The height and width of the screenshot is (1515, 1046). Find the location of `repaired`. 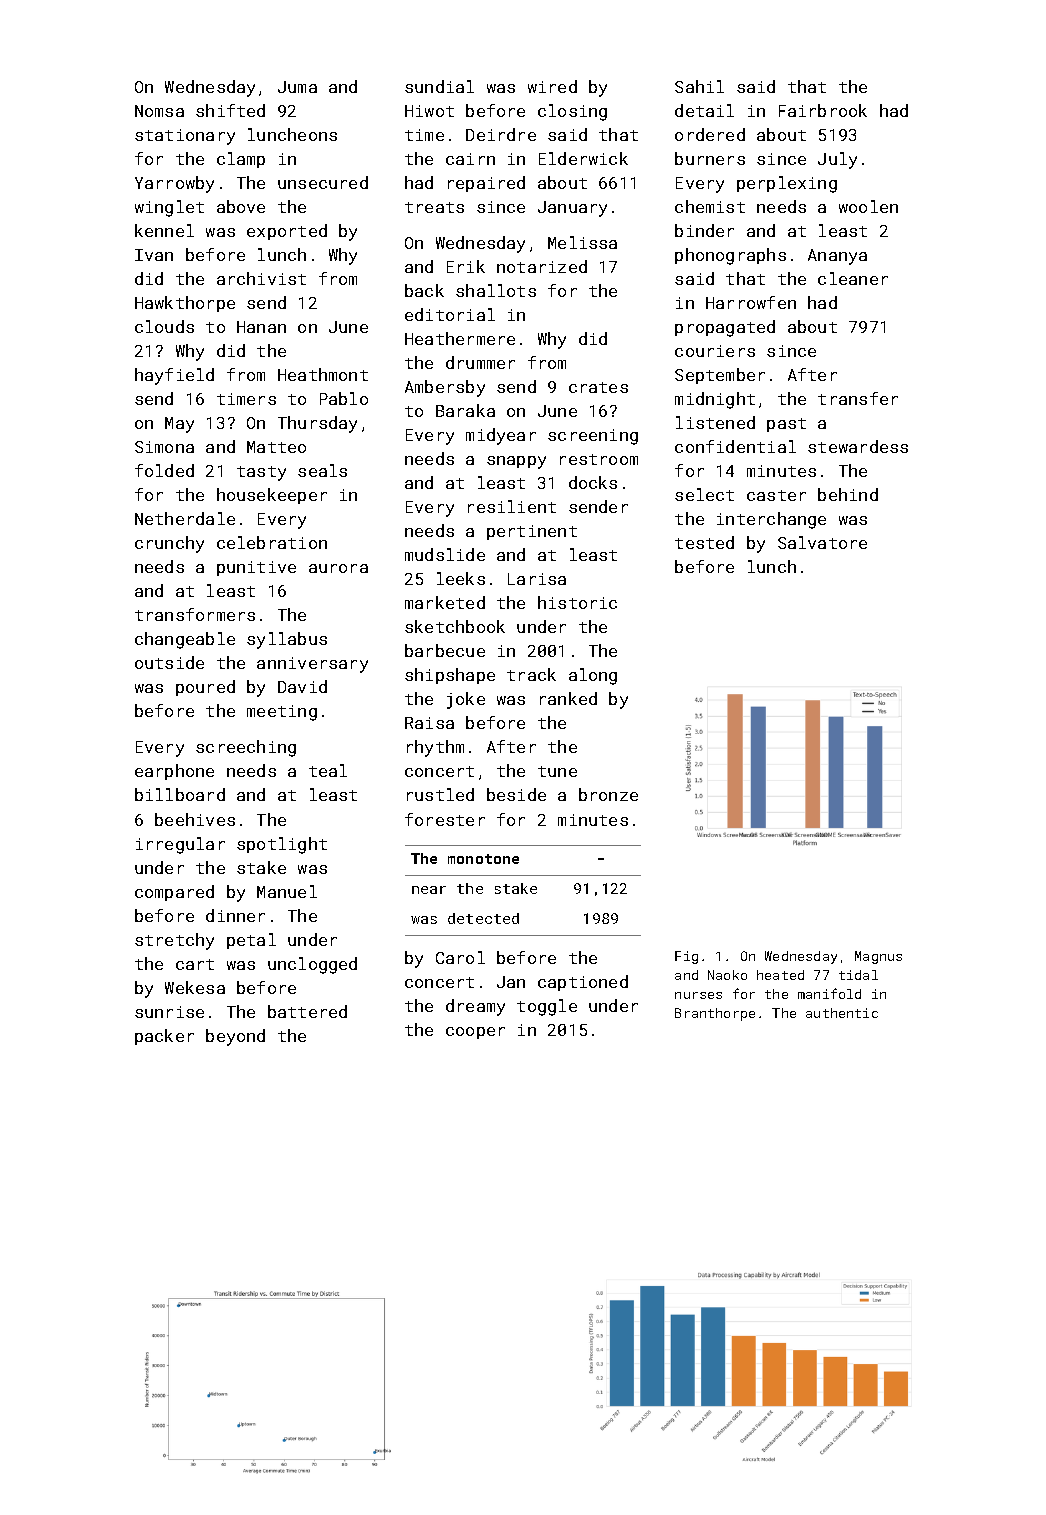

repaired is located at coordinates (486, 184).
